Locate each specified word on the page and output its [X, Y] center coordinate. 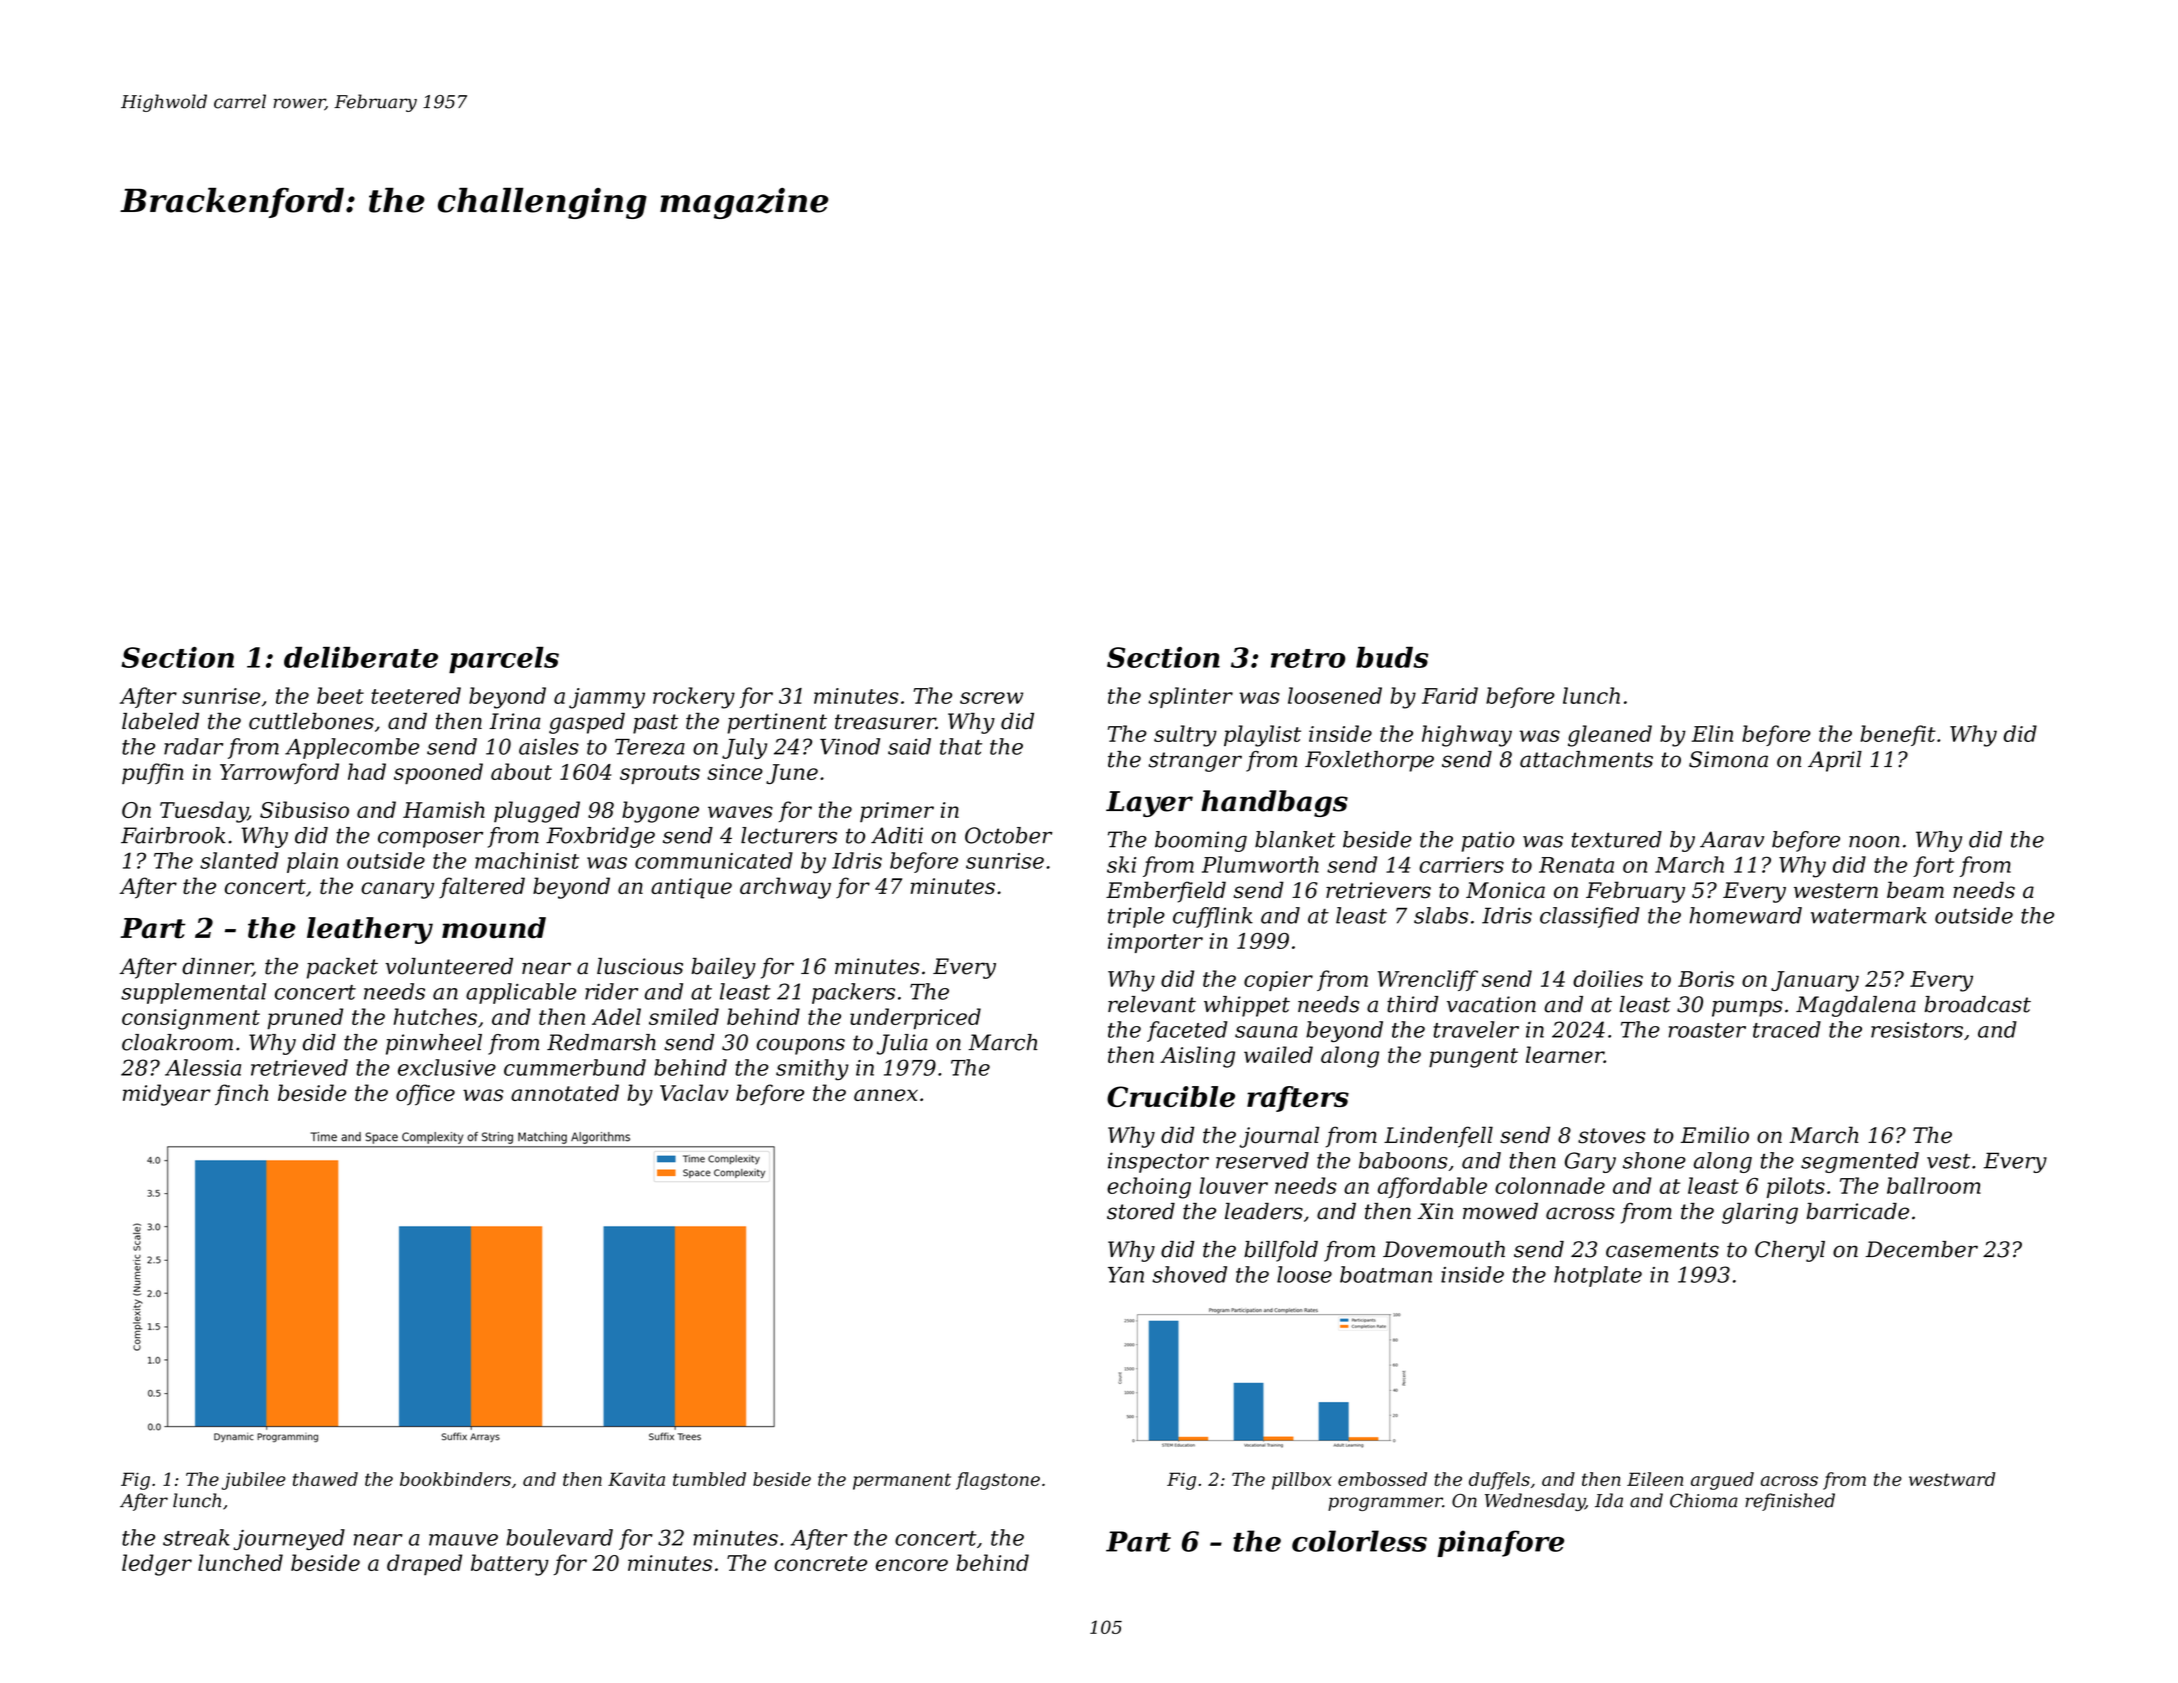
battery [510, 1565]
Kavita [636, 1479]
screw [991, 698]
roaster [1707, 1030]
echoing [1149, 1188]
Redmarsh [601, 1042]
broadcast [1977, 1004]
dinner [217, 967]
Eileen [1655, 1479]
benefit [1898, 735]
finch [241, 1095]
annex [886, 1095]
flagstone [998, 1481]
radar [193, 746]
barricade [1857, 1211]
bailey [723, 968]
